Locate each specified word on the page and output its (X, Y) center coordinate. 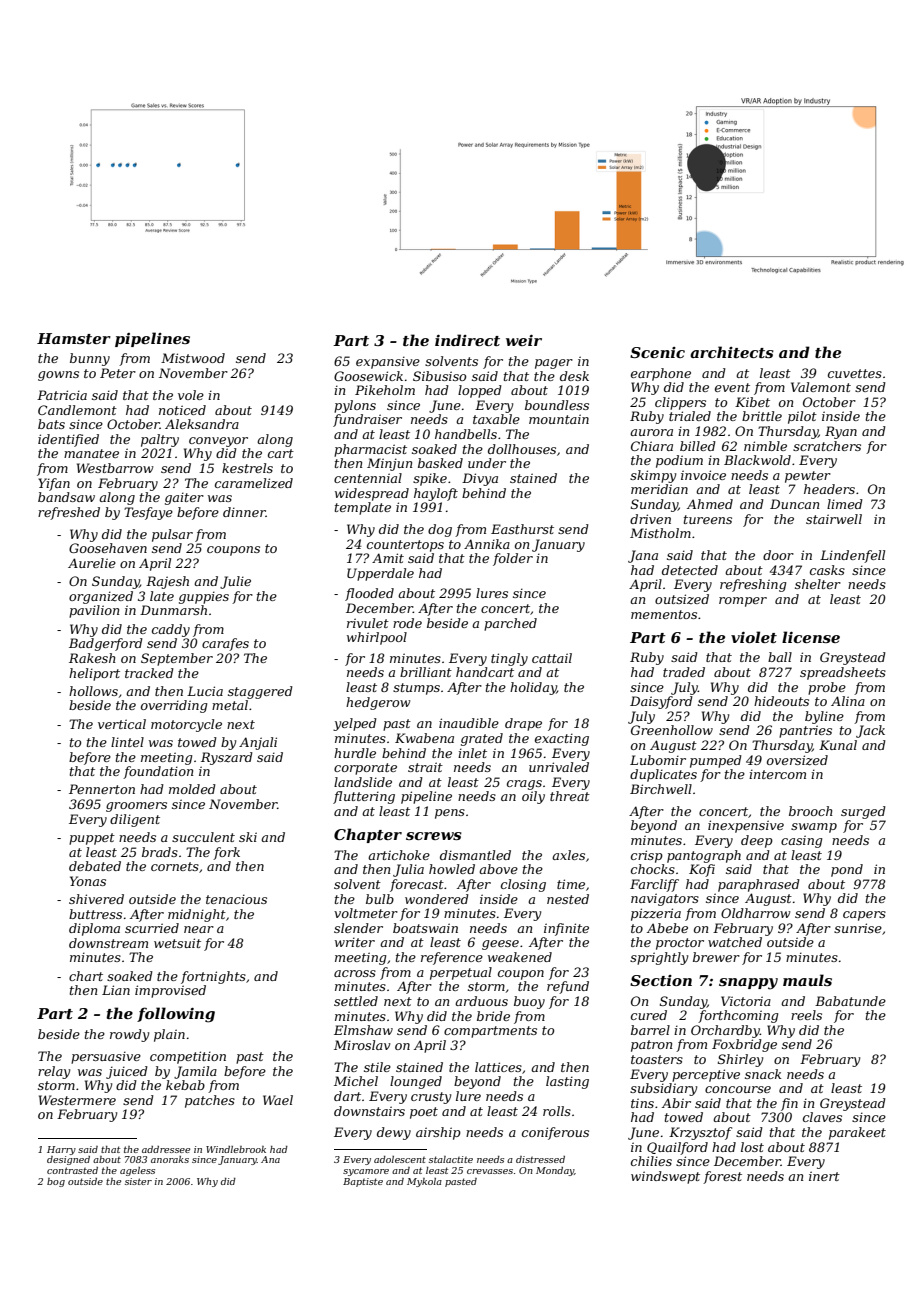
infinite (566, 929)
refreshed (69, 513)
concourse (738, 1089)
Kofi (702, 870)
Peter (118, 373)
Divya (480, 479)
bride (493, 1016)
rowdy (129, 1035)
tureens (708, 519)
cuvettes (855, 373)
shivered (96, 899)
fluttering (364, 797)
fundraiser (367, 420)
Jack (870, 731)
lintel (127, 742)
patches (210, 1101)
